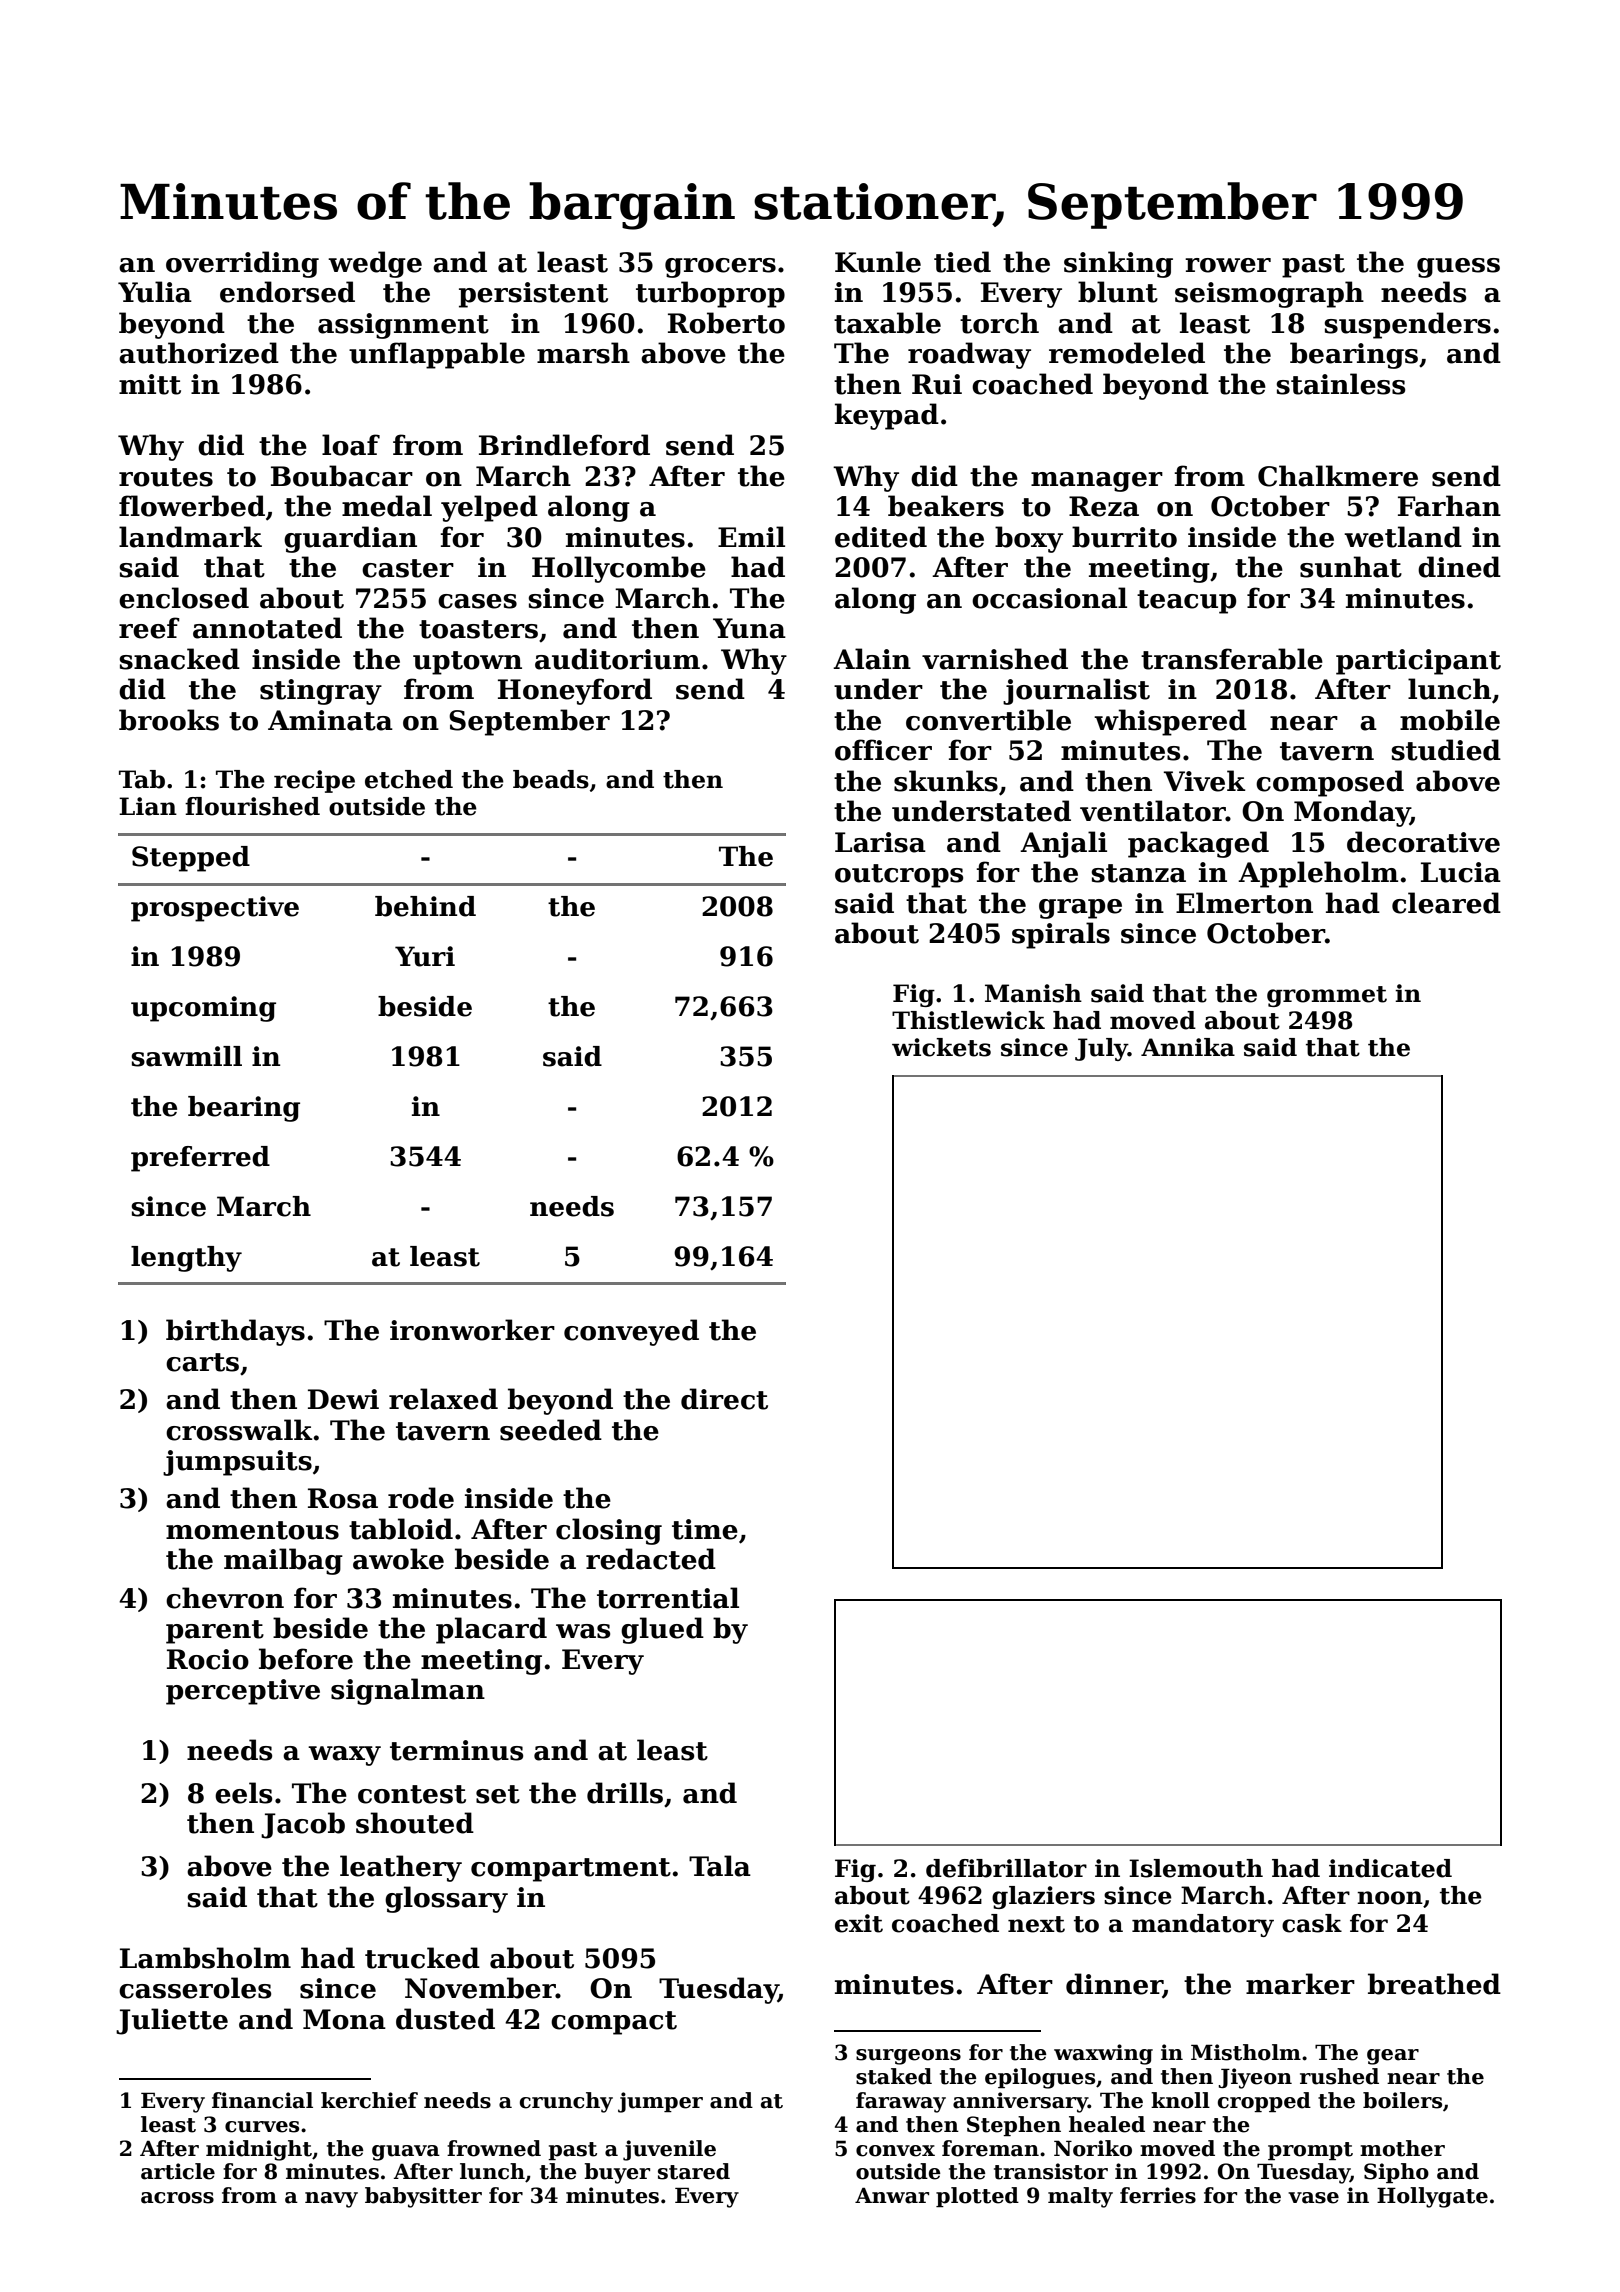 The width and height of the document is (1620, 2292). I want to click on babysitter, so click(423, 2197).
